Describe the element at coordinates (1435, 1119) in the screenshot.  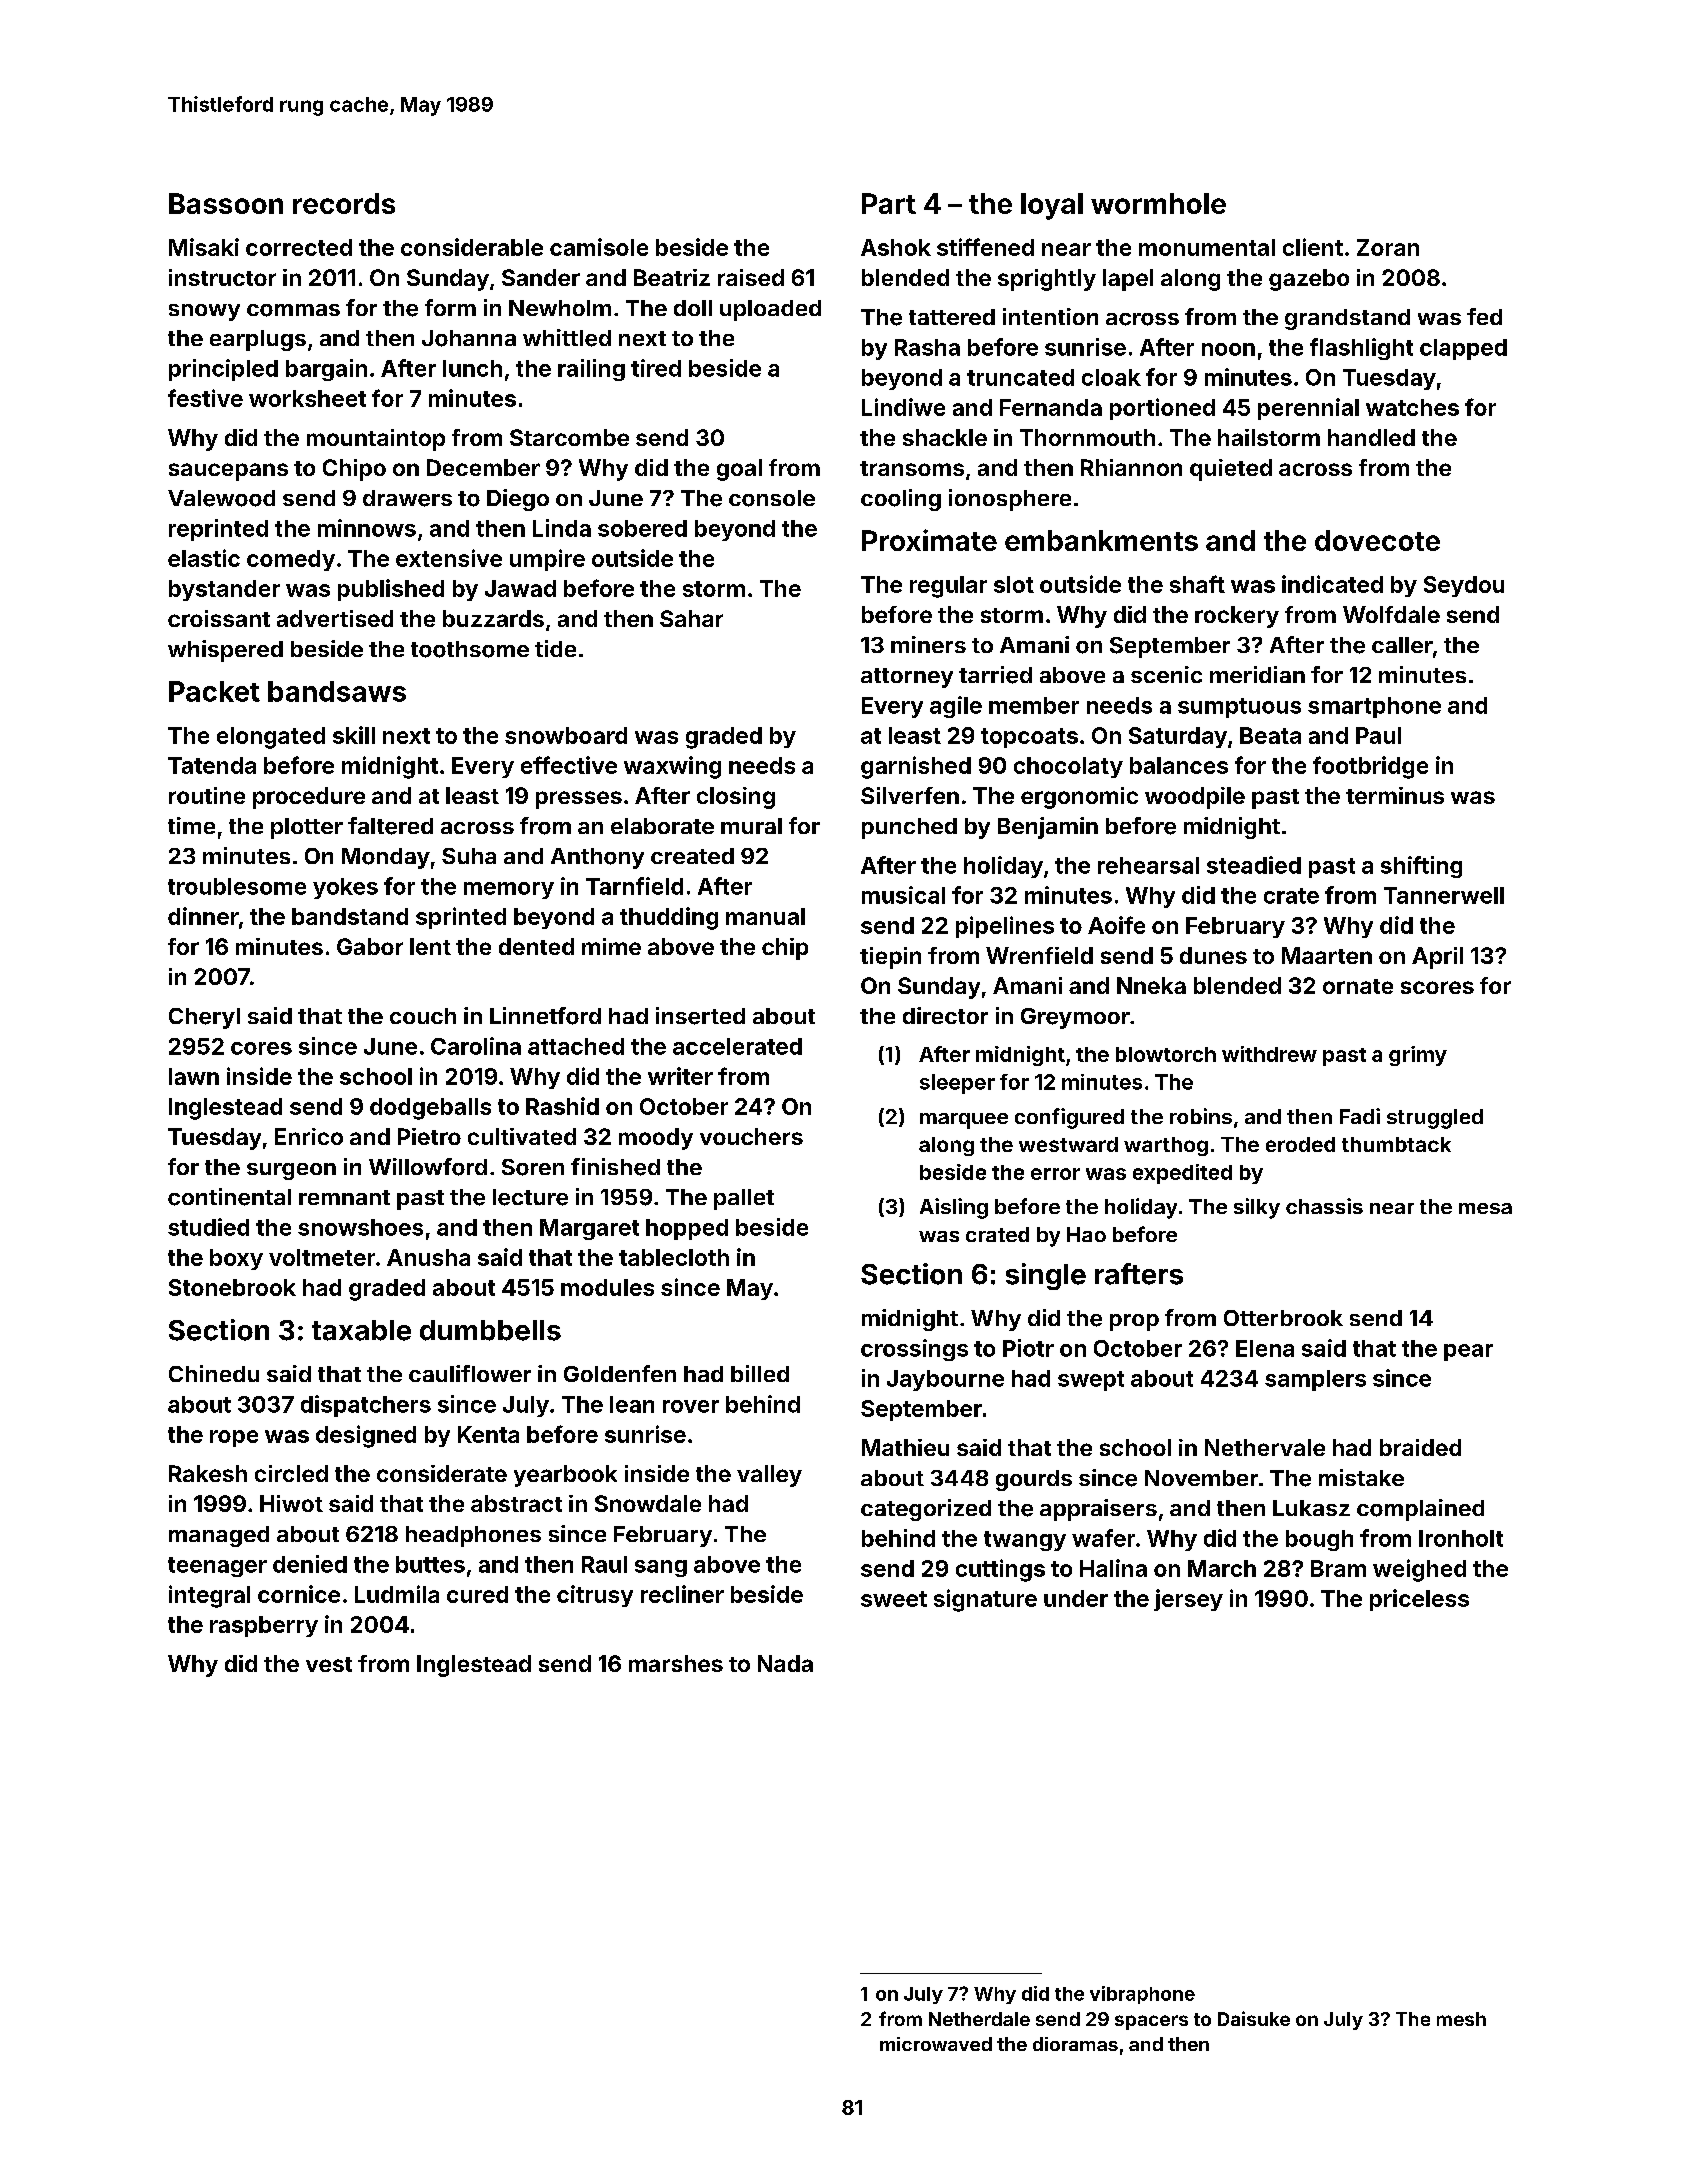
I see `struggled` at that location.
